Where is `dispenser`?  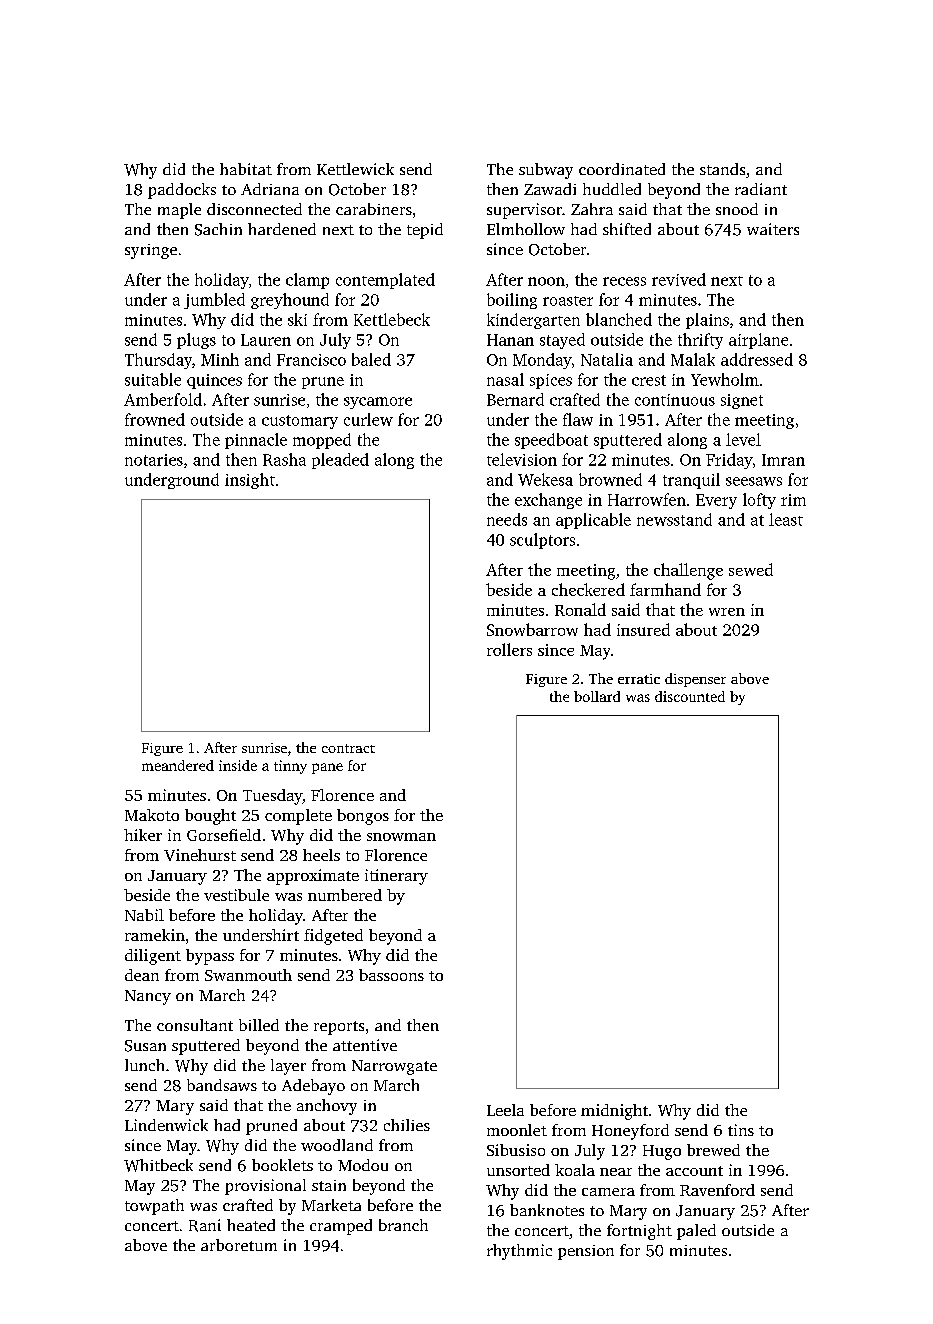
dispenser is located at coordinates (695, 680).
